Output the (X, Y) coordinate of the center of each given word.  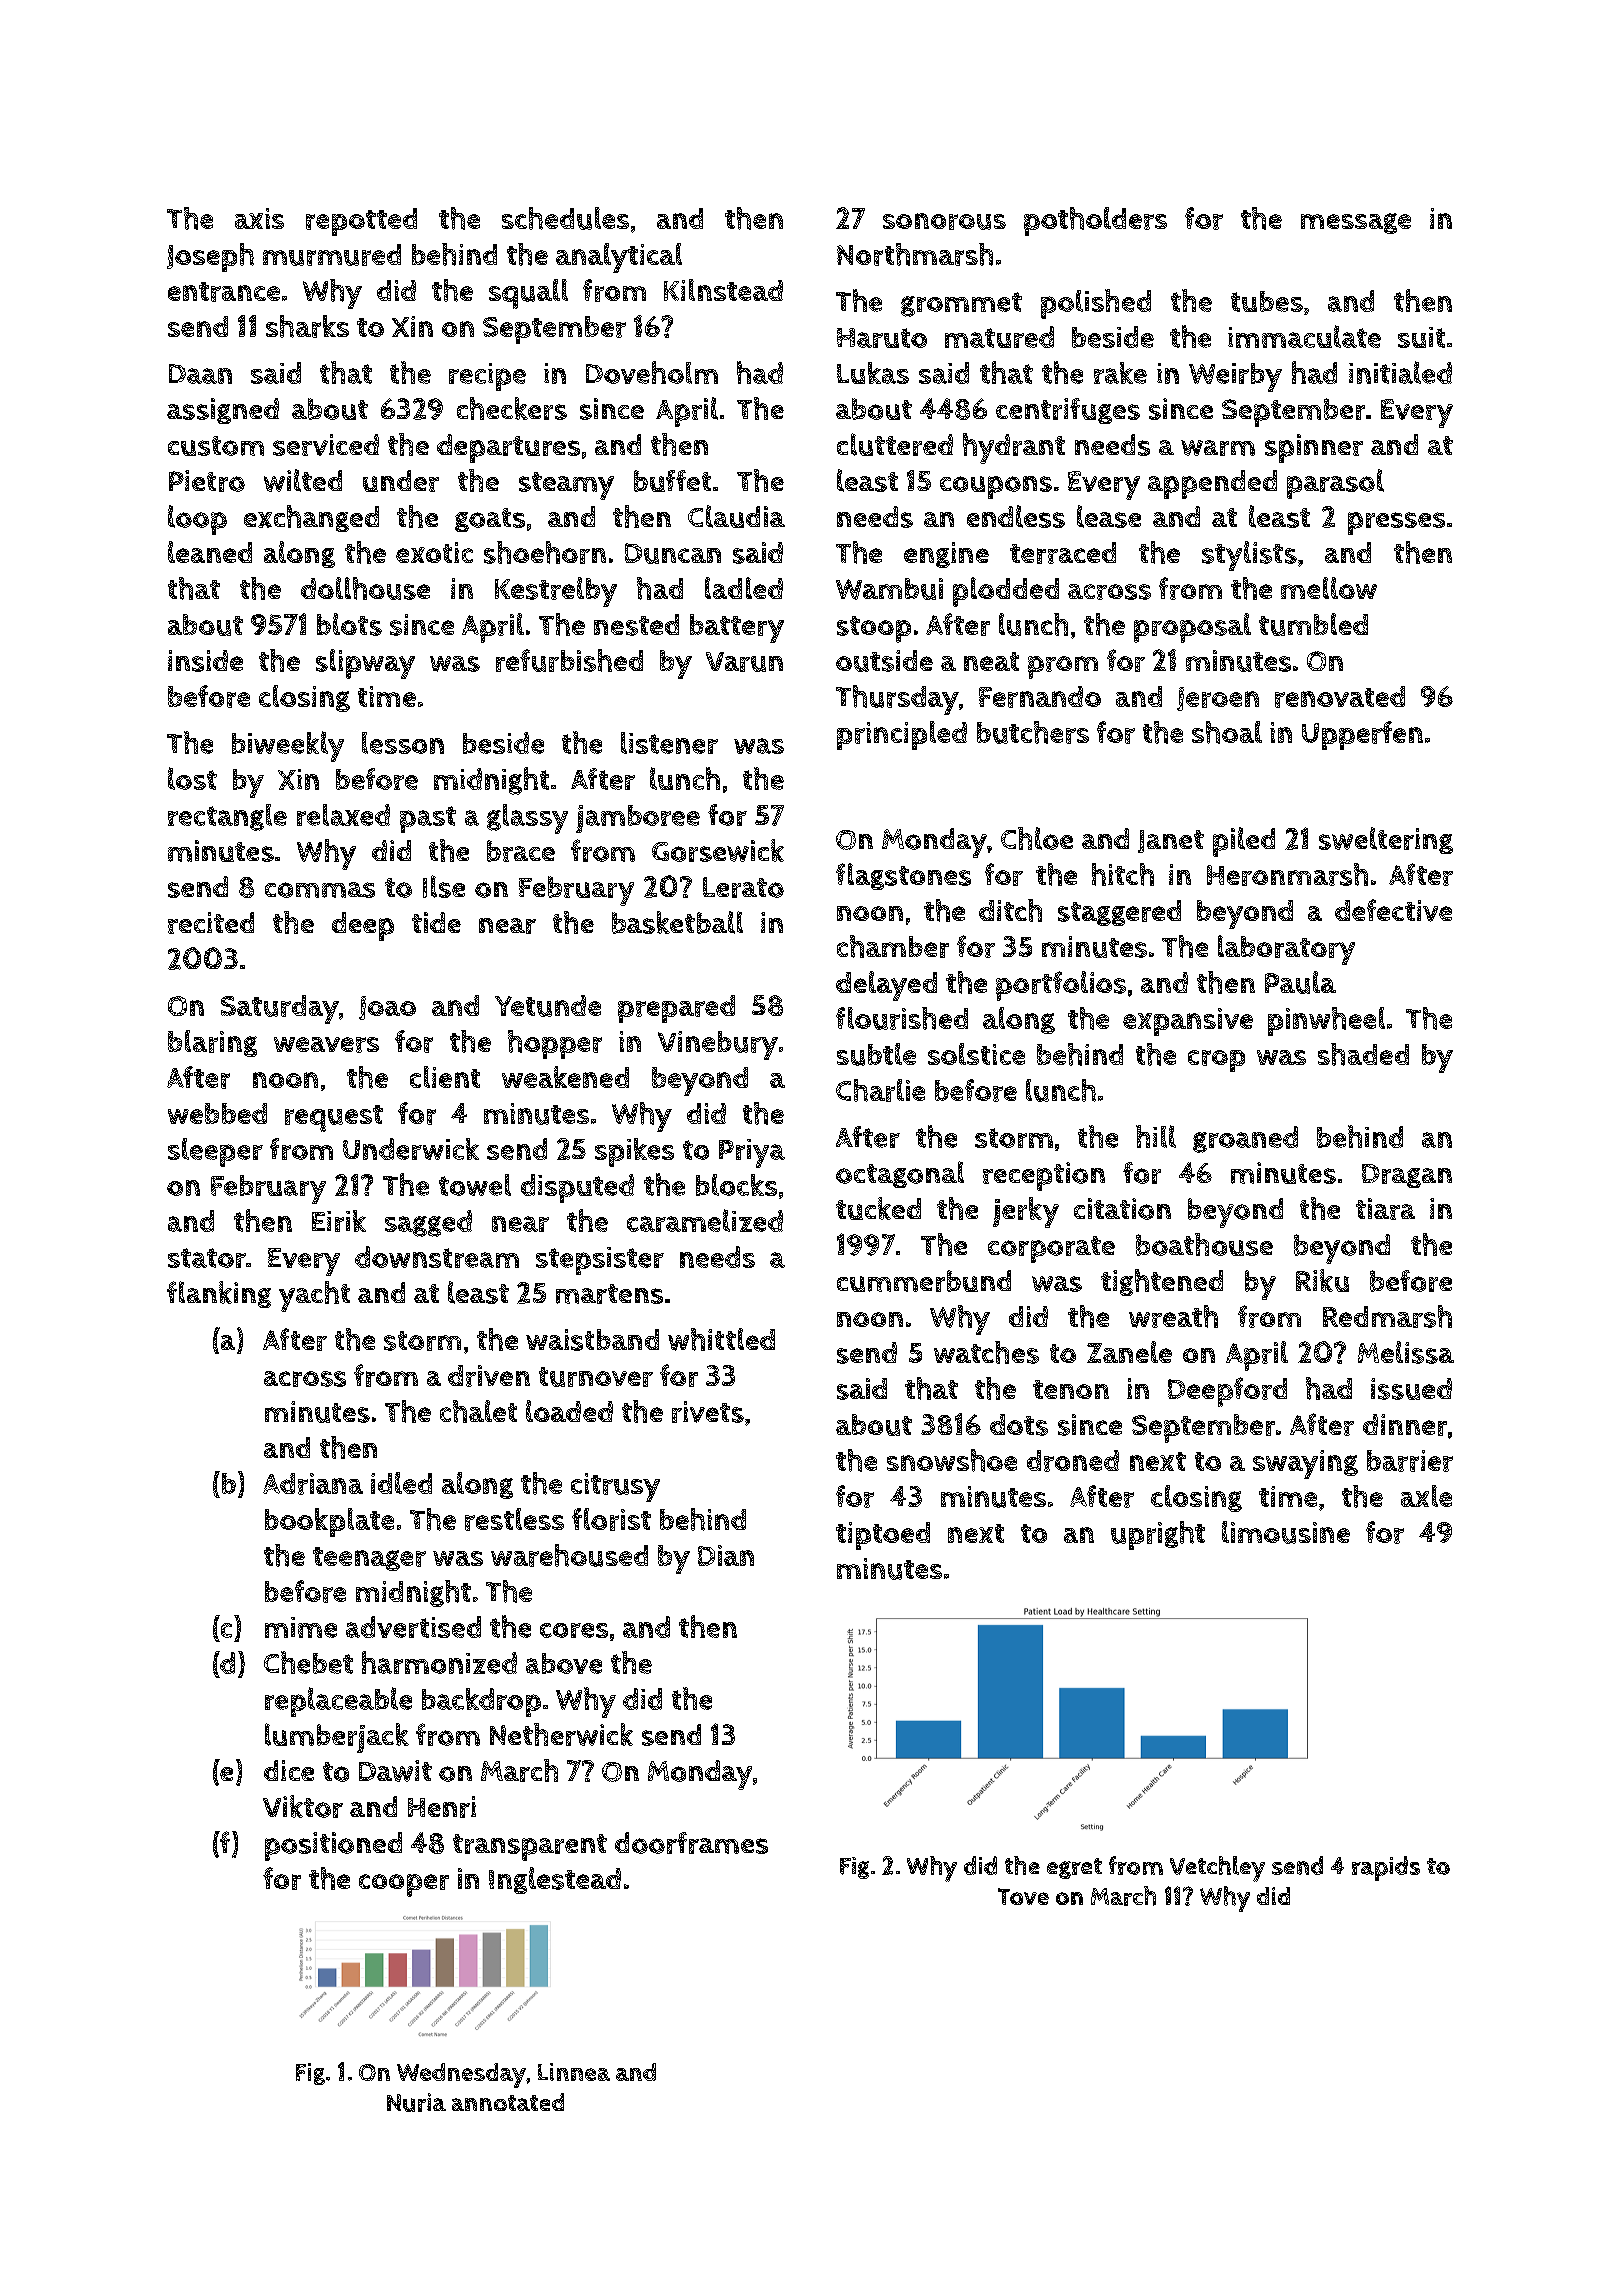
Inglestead (555, 1880)
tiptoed (883, 1536)
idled (401, 1483)
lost (192, 778)
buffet (672, 481)
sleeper (215, 1152)
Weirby (1235, 377)
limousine (1286, 1532)
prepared (676, 1009)
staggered (1119, 913)
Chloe (1037, 838)
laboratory (1286, 950)
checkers (512, 408)
